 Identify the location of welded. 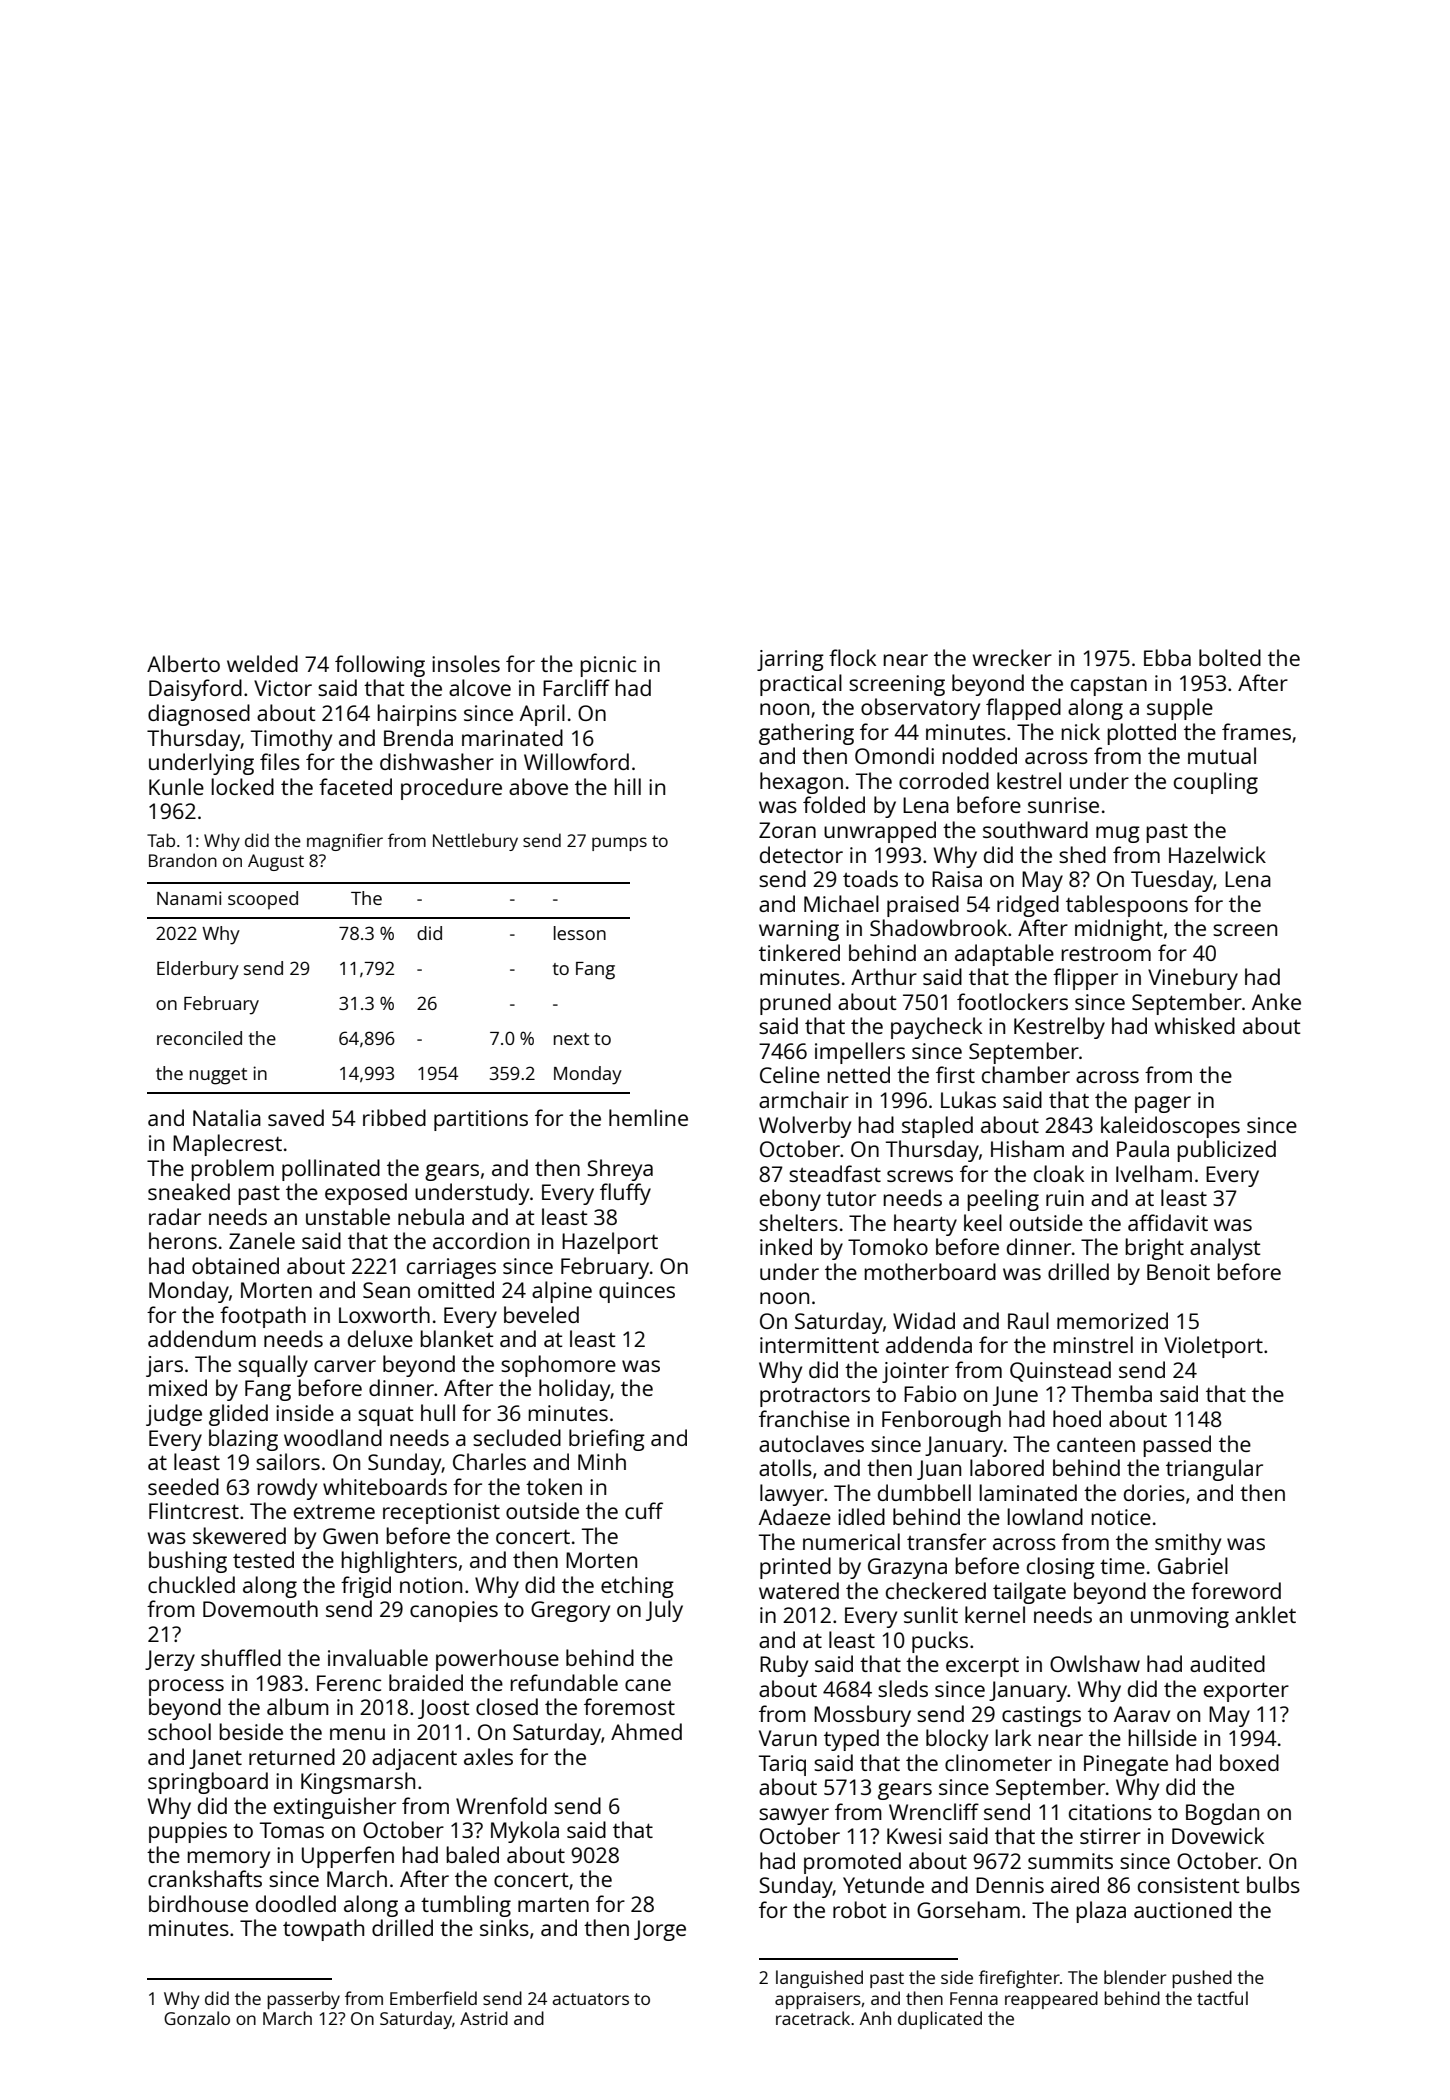
(262, 663).
